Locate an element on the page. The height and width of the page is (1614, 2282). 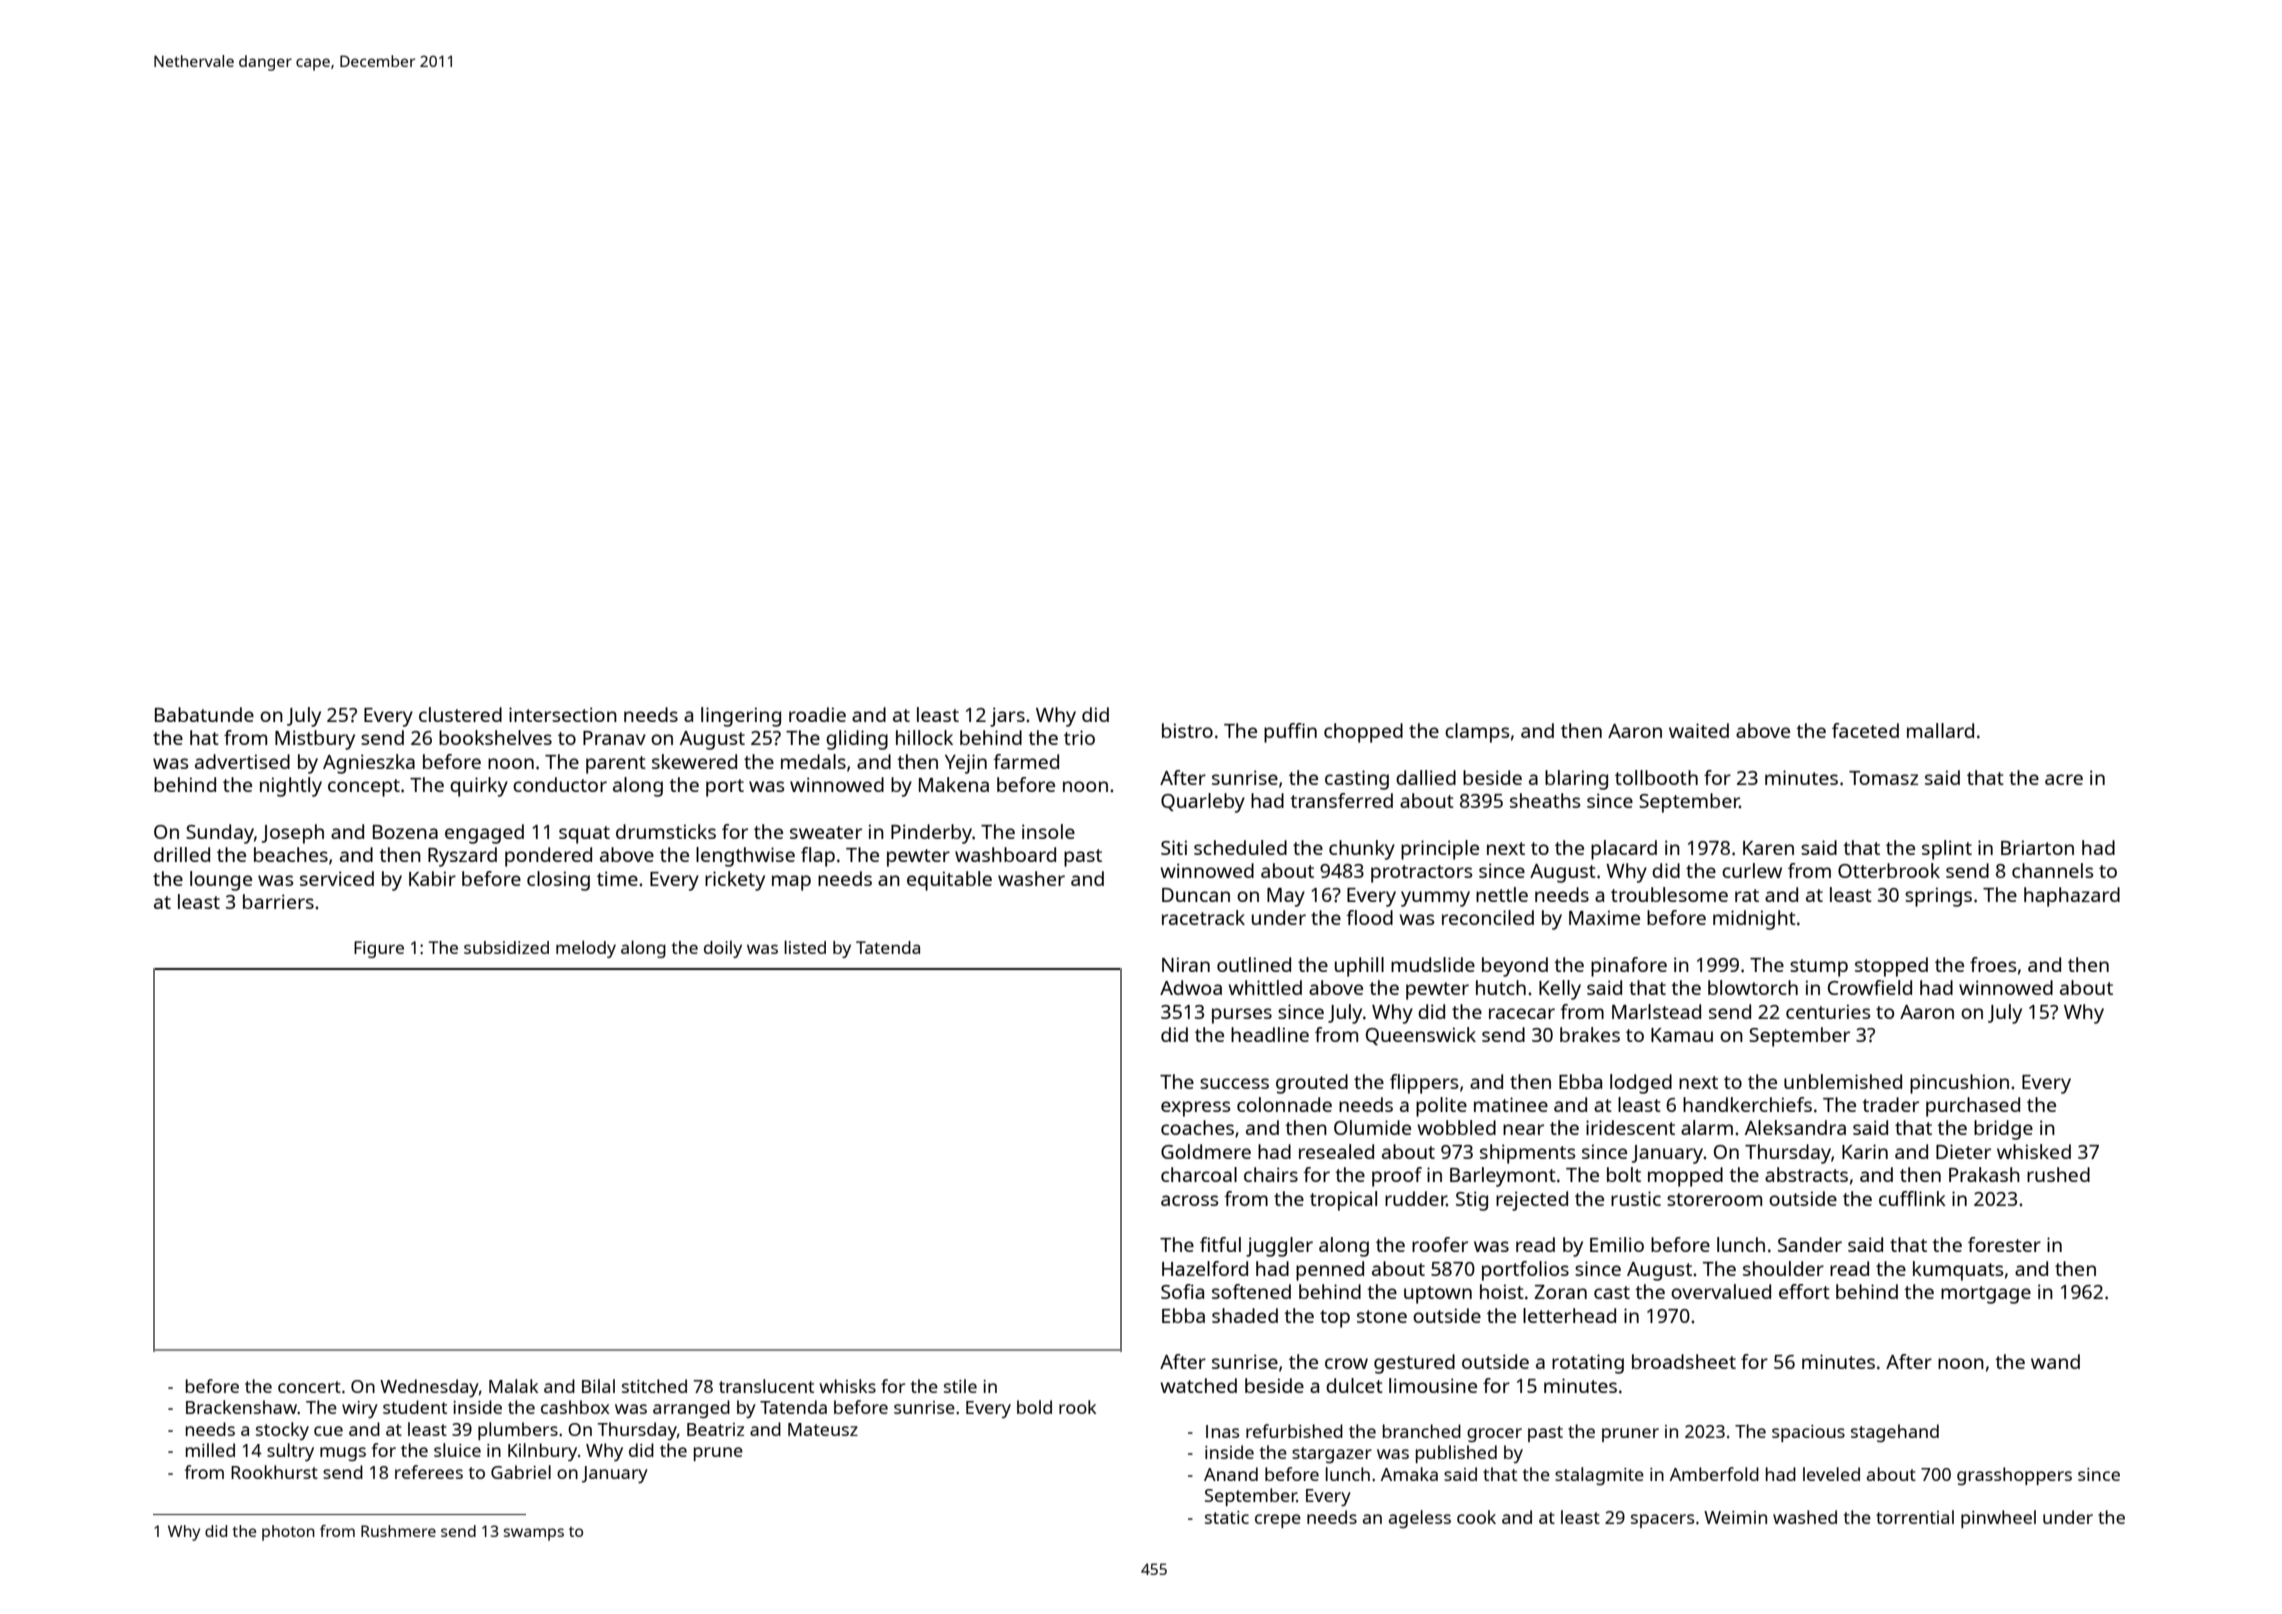
Figure is located at coordinates (379, 949).
